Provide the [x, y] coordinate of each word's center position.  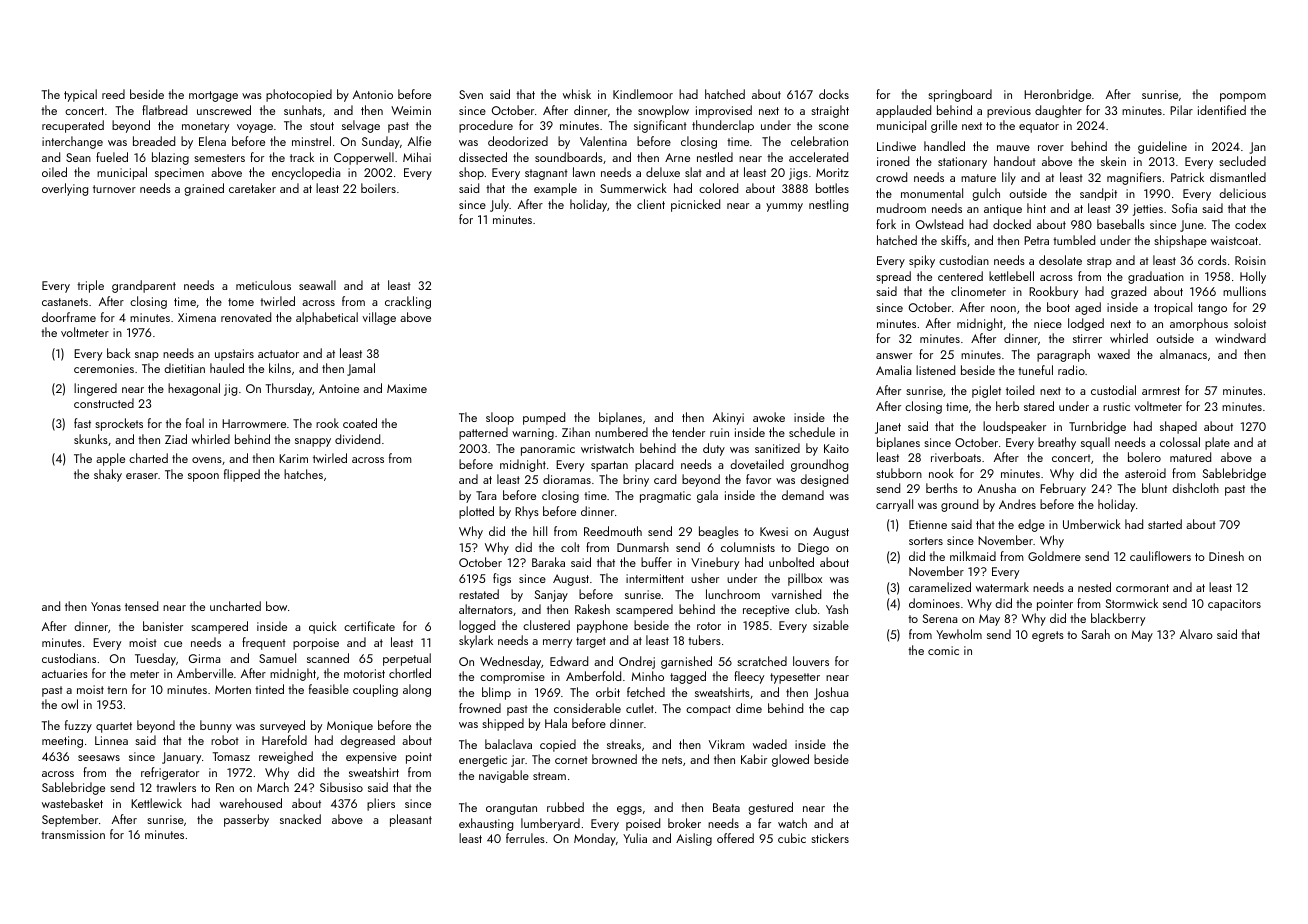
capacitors [1234, 605]
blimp [496, 693]
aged [1088, 308]
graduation [1156, 277]
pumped [544, 418]
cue [173, 644]
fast [82, 423]
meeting [62, 742]
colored [718, 188]
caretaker [252, 188]
